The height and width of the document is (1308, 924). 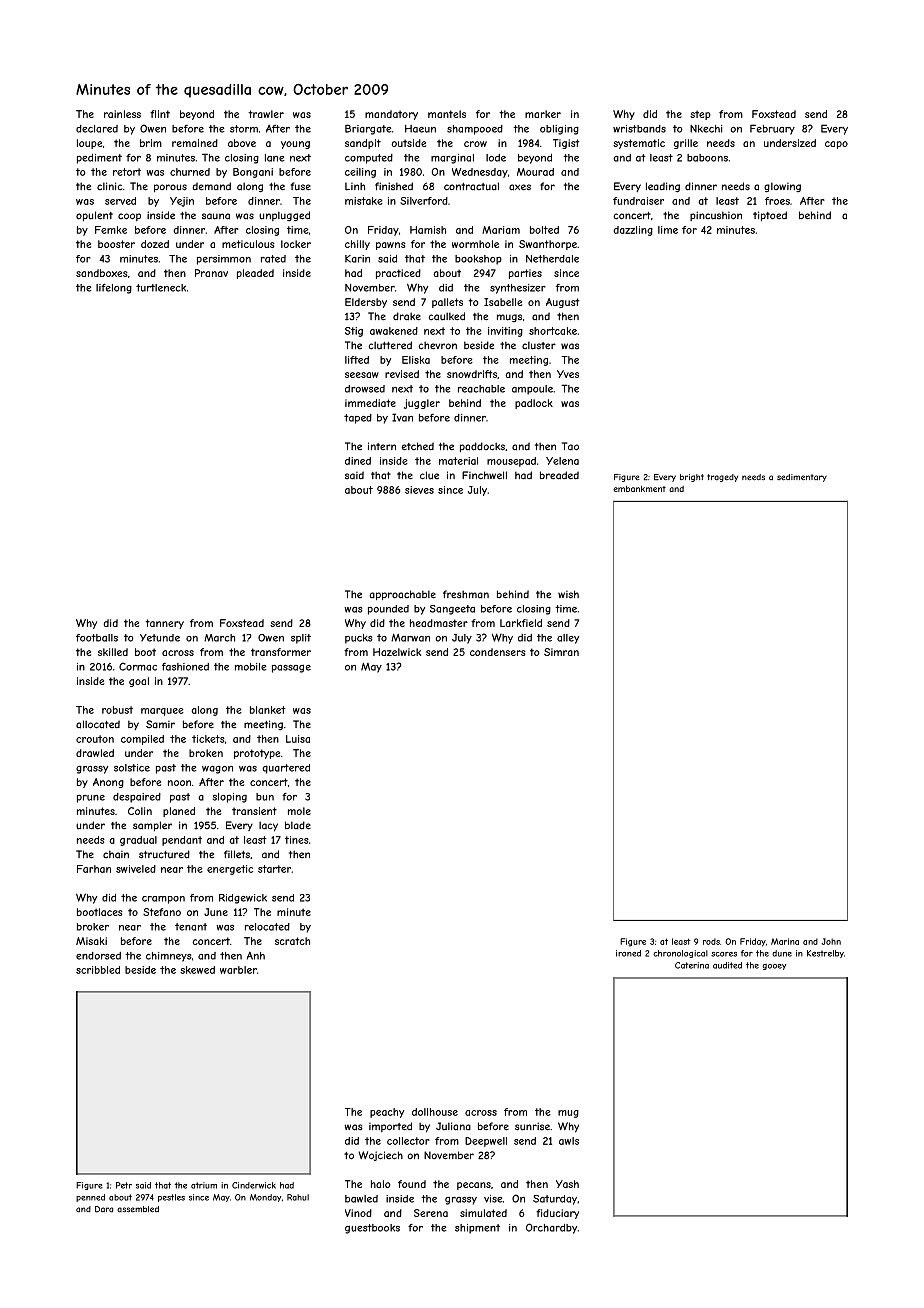 What do you see at coordinates (772, 129) in the document?
I see `February` at bounding box center [772, 129].
